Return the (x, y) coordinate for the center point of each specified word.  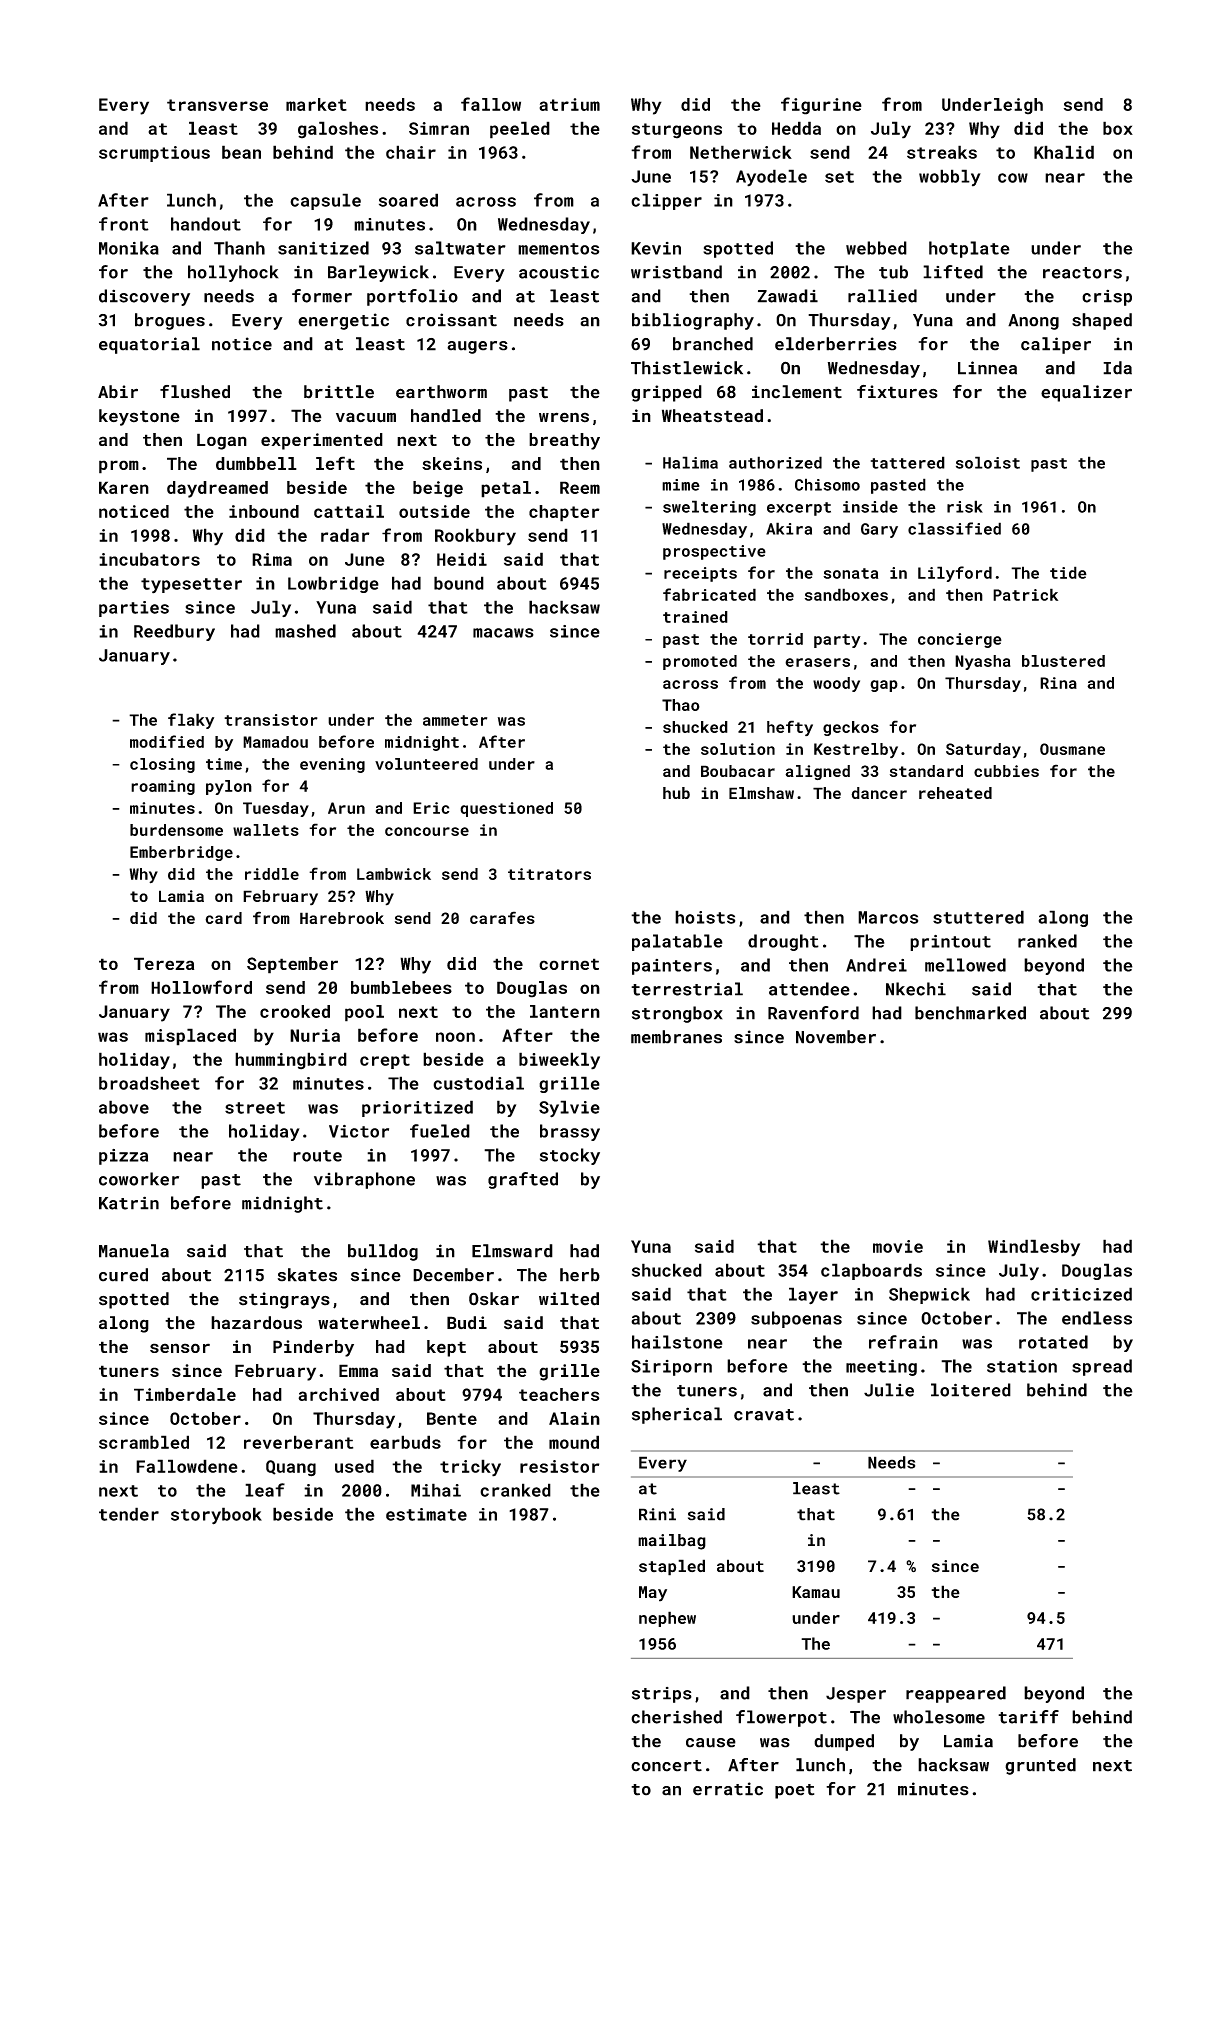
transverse (217, 105)
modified (167, 741)
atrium (569, 104)
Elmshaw (761, 793)
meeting (881, 1367)
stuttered (978, 917)
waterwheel (369, 1323)
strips (662, 1695)
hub (676, 793)
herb (580, 1275)
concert (666, 1766)
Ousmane (1072, 749)
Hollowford (201, 987)
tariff (1028, 1717)
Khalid (1064, 152)
